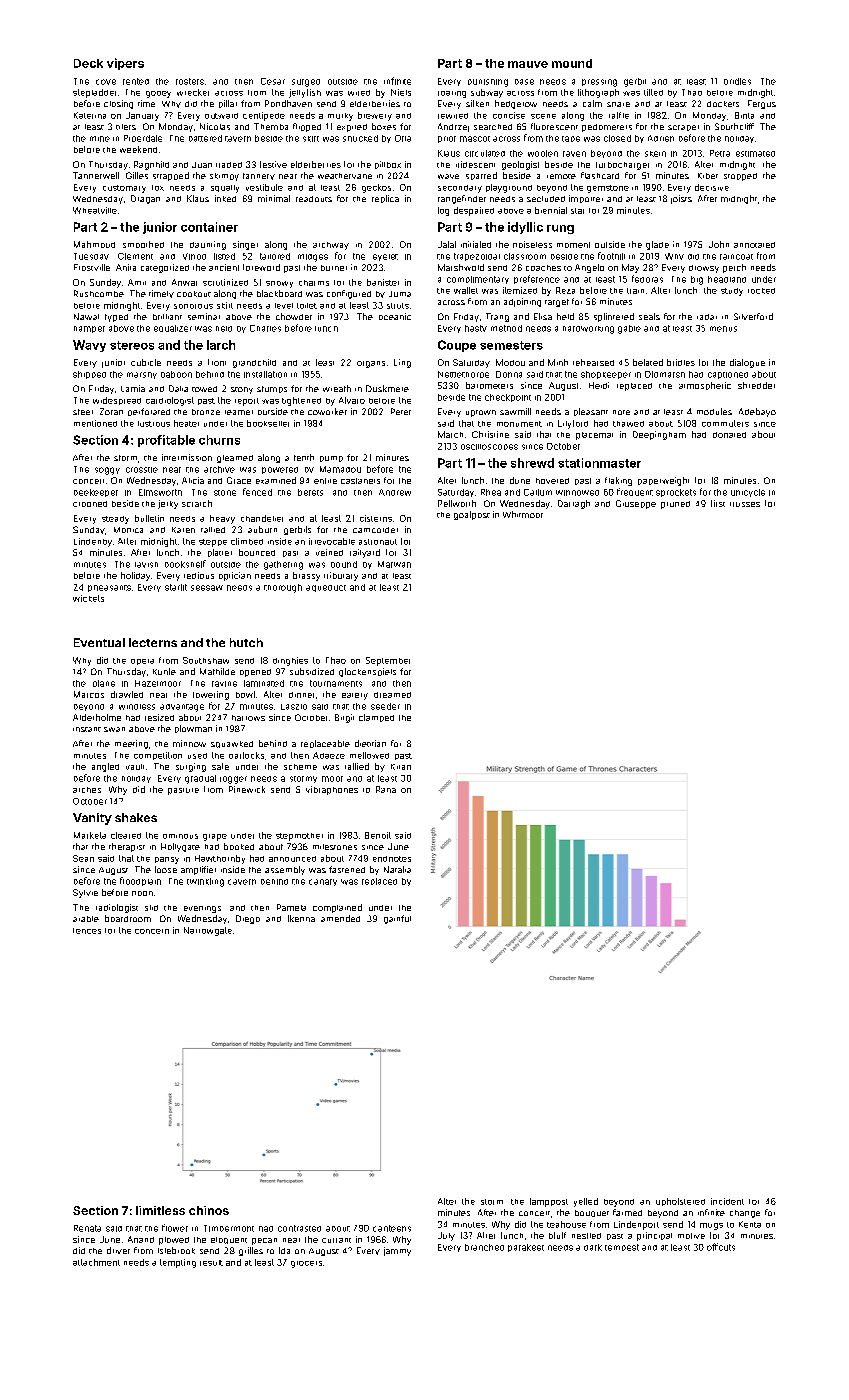  What do you see at coordinates (160, 1210) in the document?
I see `limitless` at bounding box center [160, 1210].
